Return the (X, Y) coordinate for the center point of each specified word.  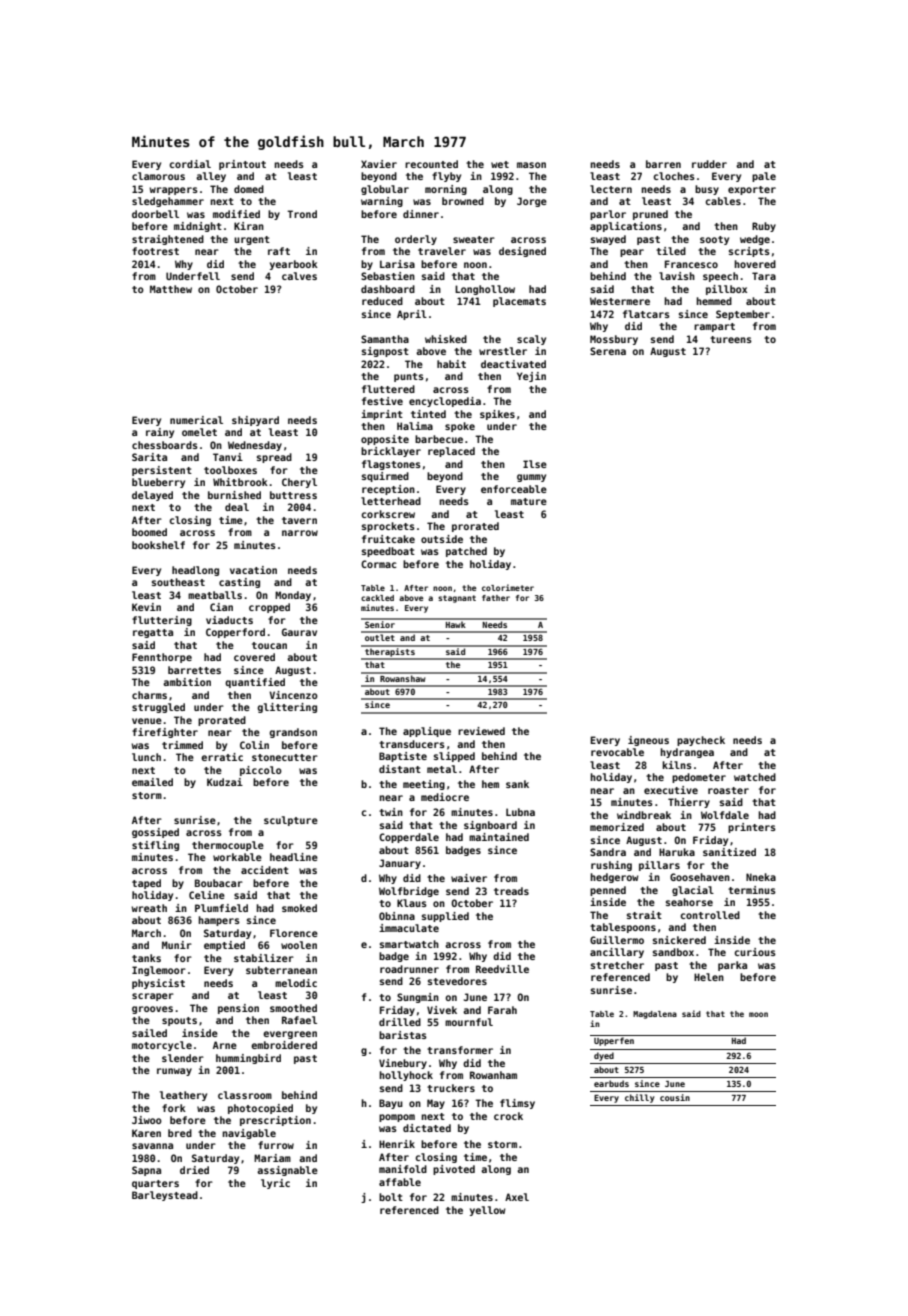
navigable (249, 1134)
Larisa (397, 264)
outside (442, 539)
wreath (149, 908)
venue (147, 721)
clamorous (158, 176)
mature (529, 501)
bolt (391, 1197)
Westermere (620, 301)
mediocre (445, 797)
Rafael (299, 1020)
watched (755, 777)
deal (237, 507)
